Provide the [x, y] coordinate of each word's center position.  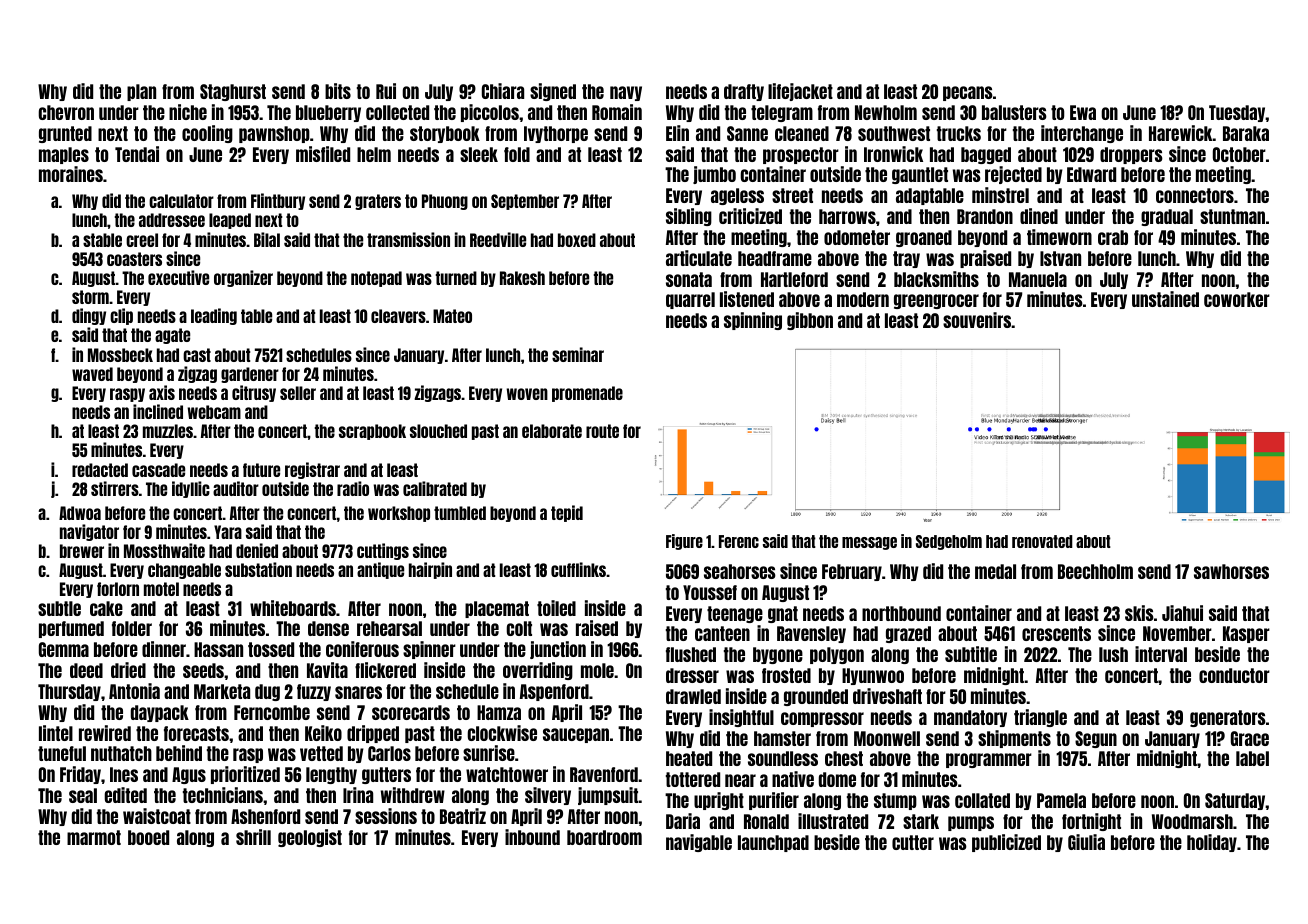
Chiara [503, 91]
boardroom [604, 837]
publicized [1006, 843]
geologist [310, 838]
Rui [386, 91]
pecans [968, 93]
